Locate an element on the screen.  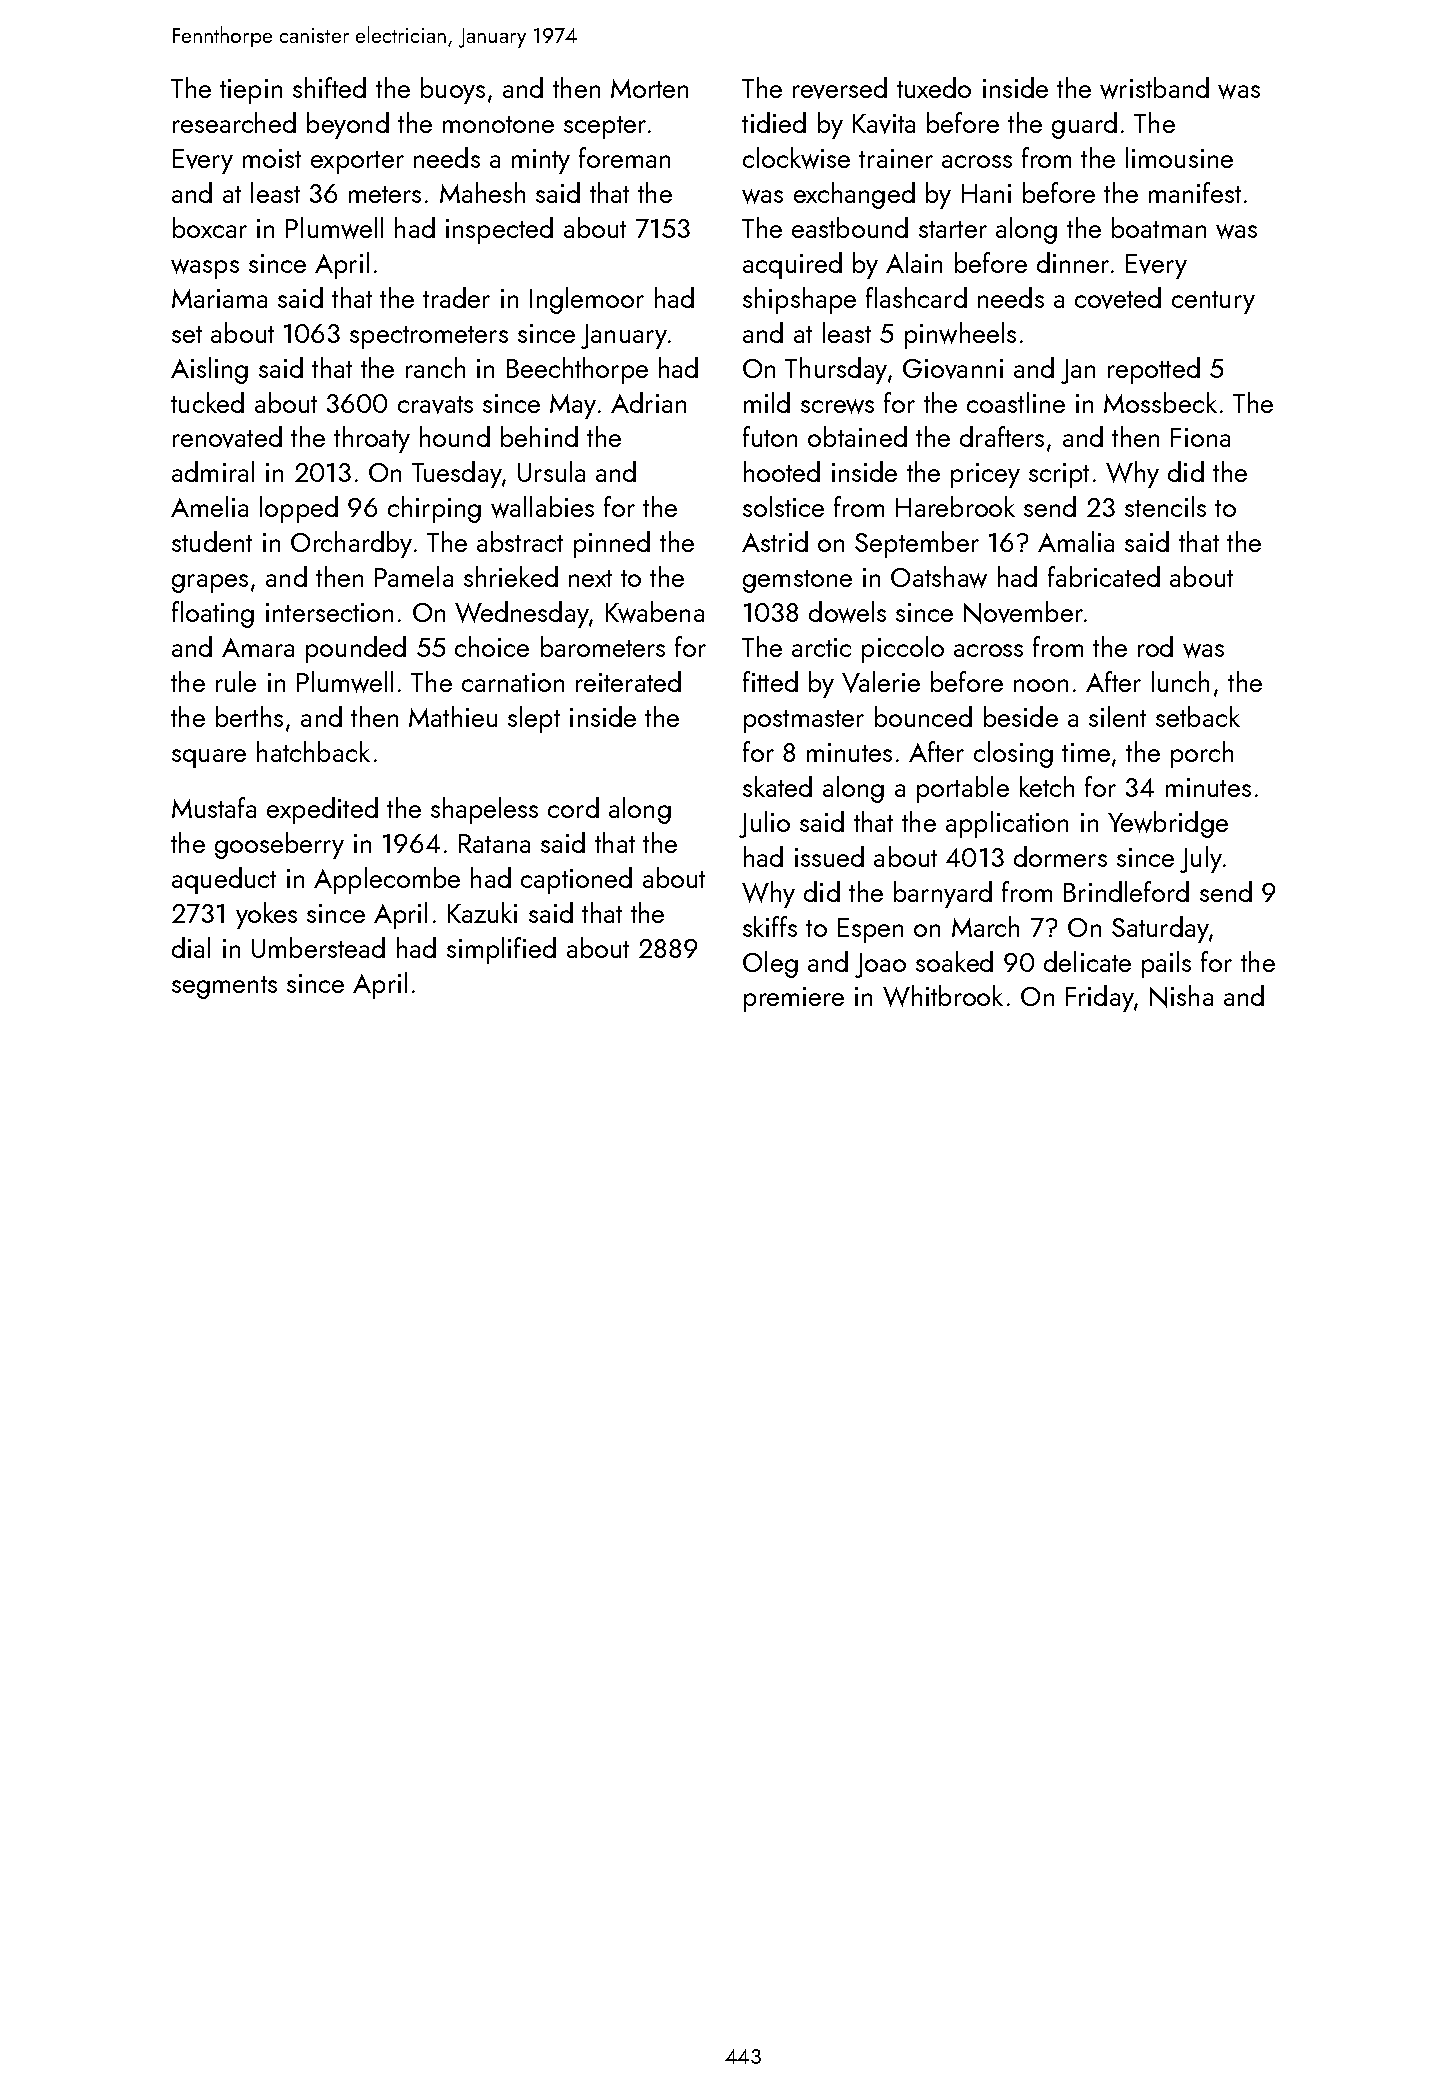
Beechthorpe is located at coordinates (577, 370).
